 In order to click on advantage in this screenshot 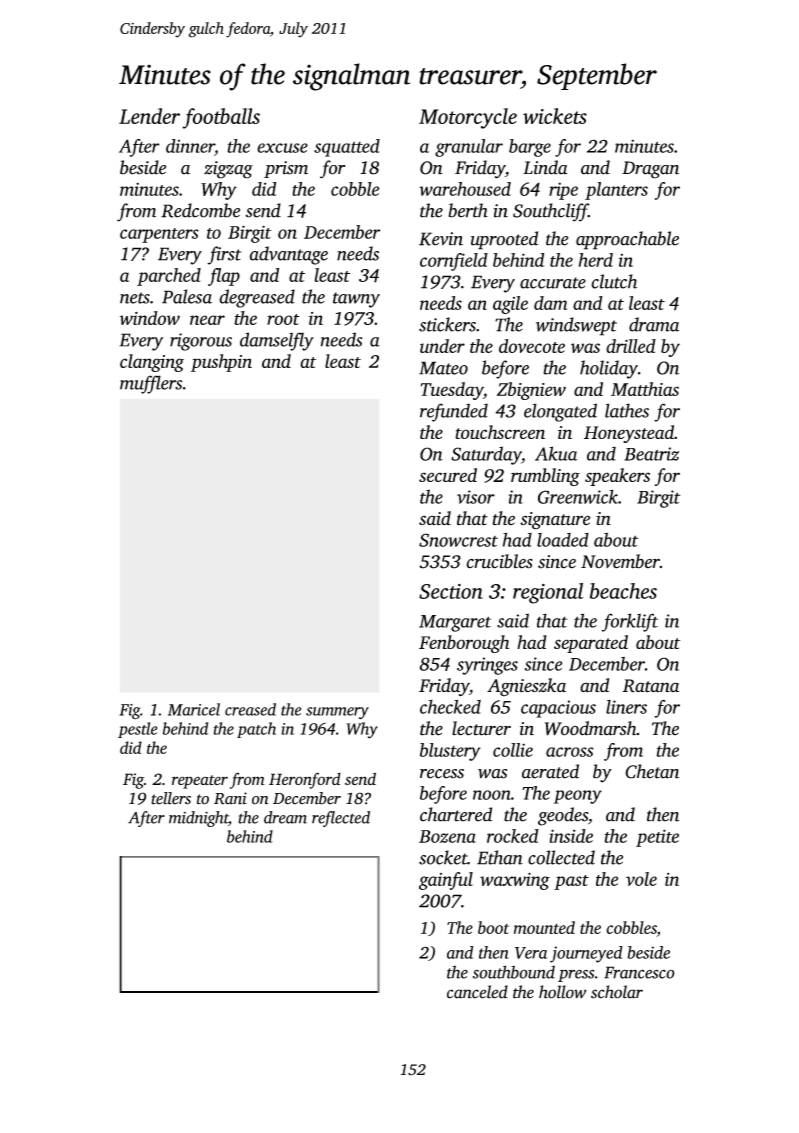, I will do `click(289, 255)`.
